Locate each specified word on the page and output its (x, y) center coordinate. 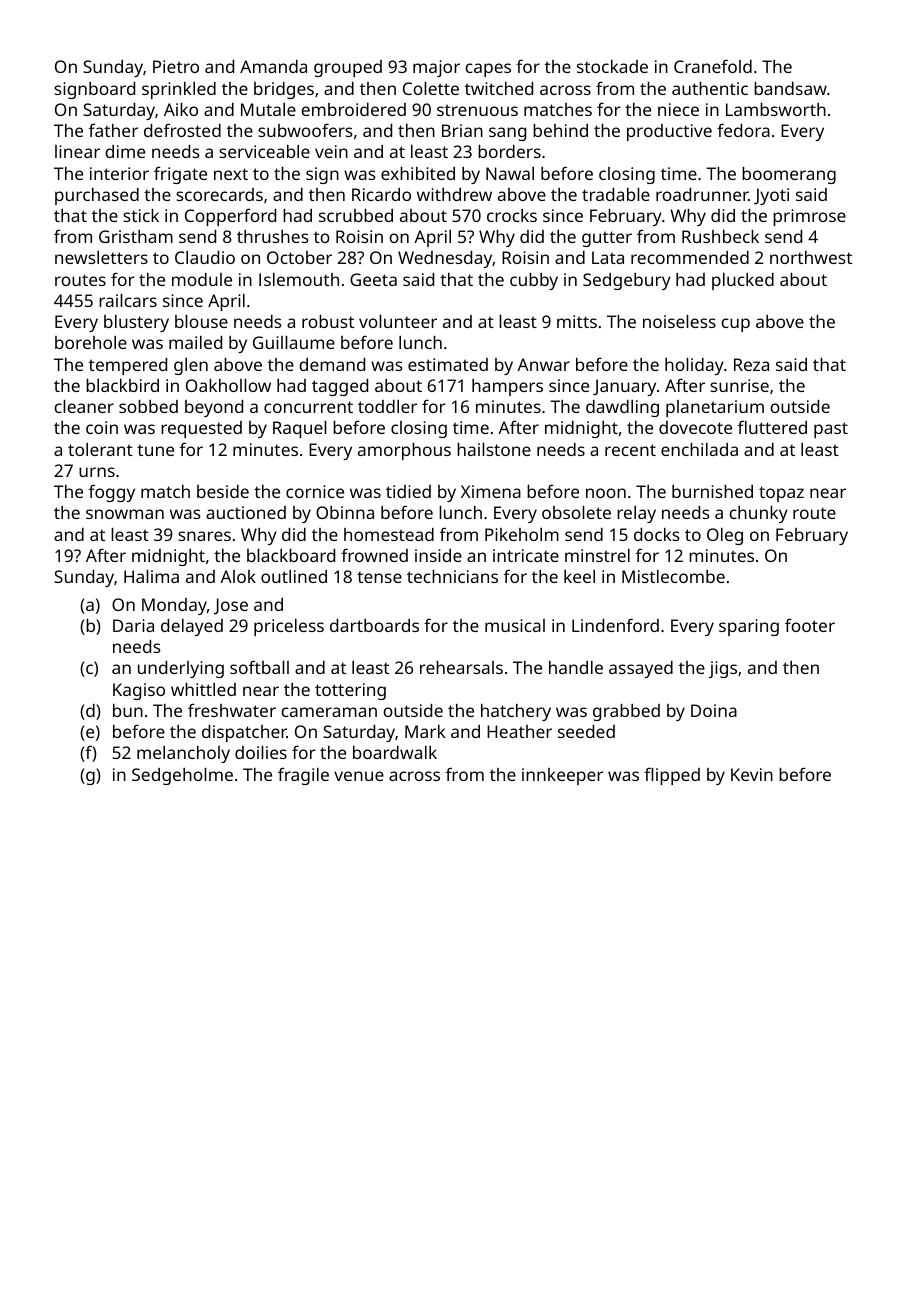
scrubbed (356, 215)
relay (636, 514)
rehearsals (461, 667)
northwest (811, 257)
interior (119, 173)
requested (201, 429)
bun (128, 710)
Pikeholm (522, 534)
